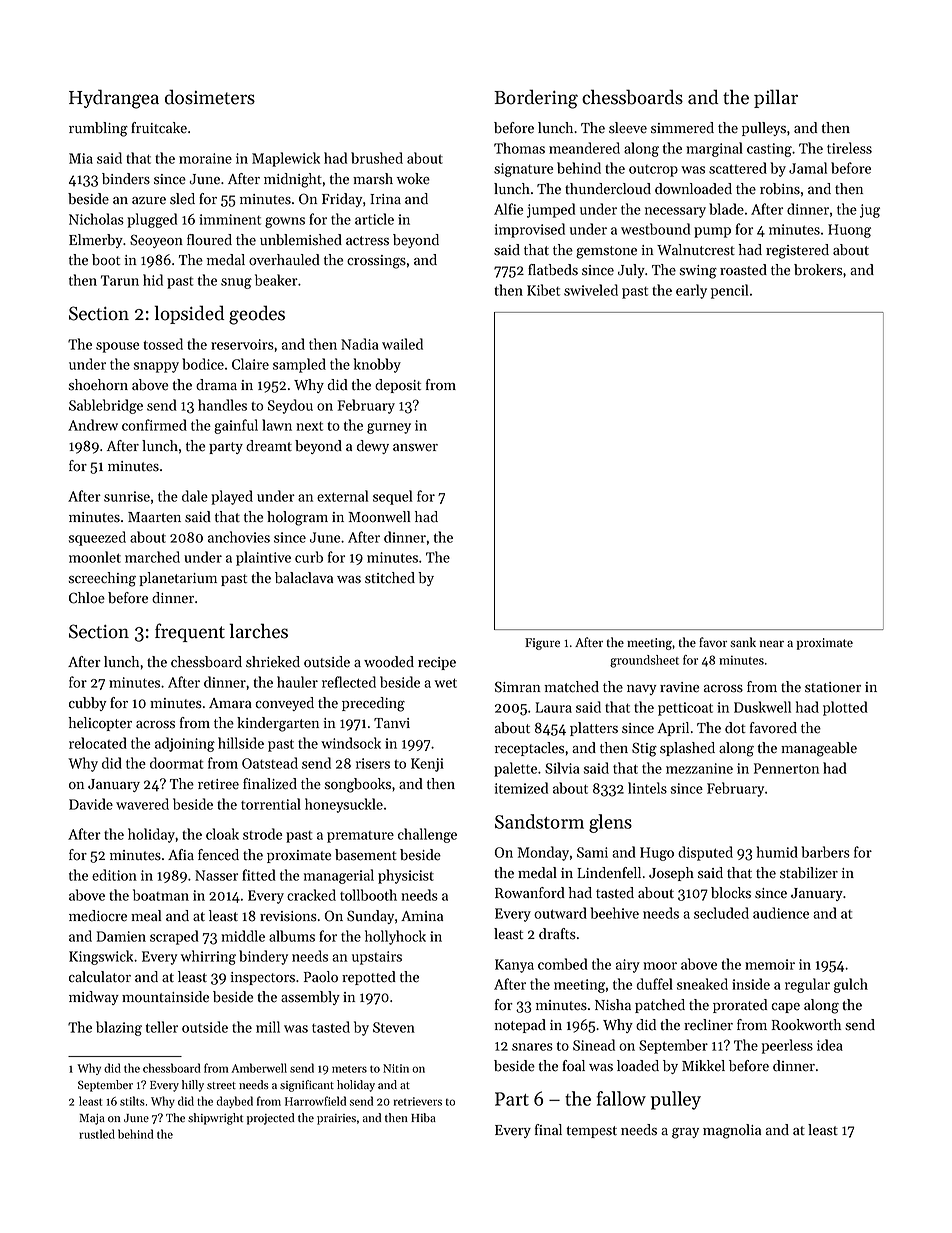 The width and height of the screenshot is (952, 1233). What do you see at coordinates (594, 729) in the screenshot?
I see `platters` at bounding box center [594, 729].
